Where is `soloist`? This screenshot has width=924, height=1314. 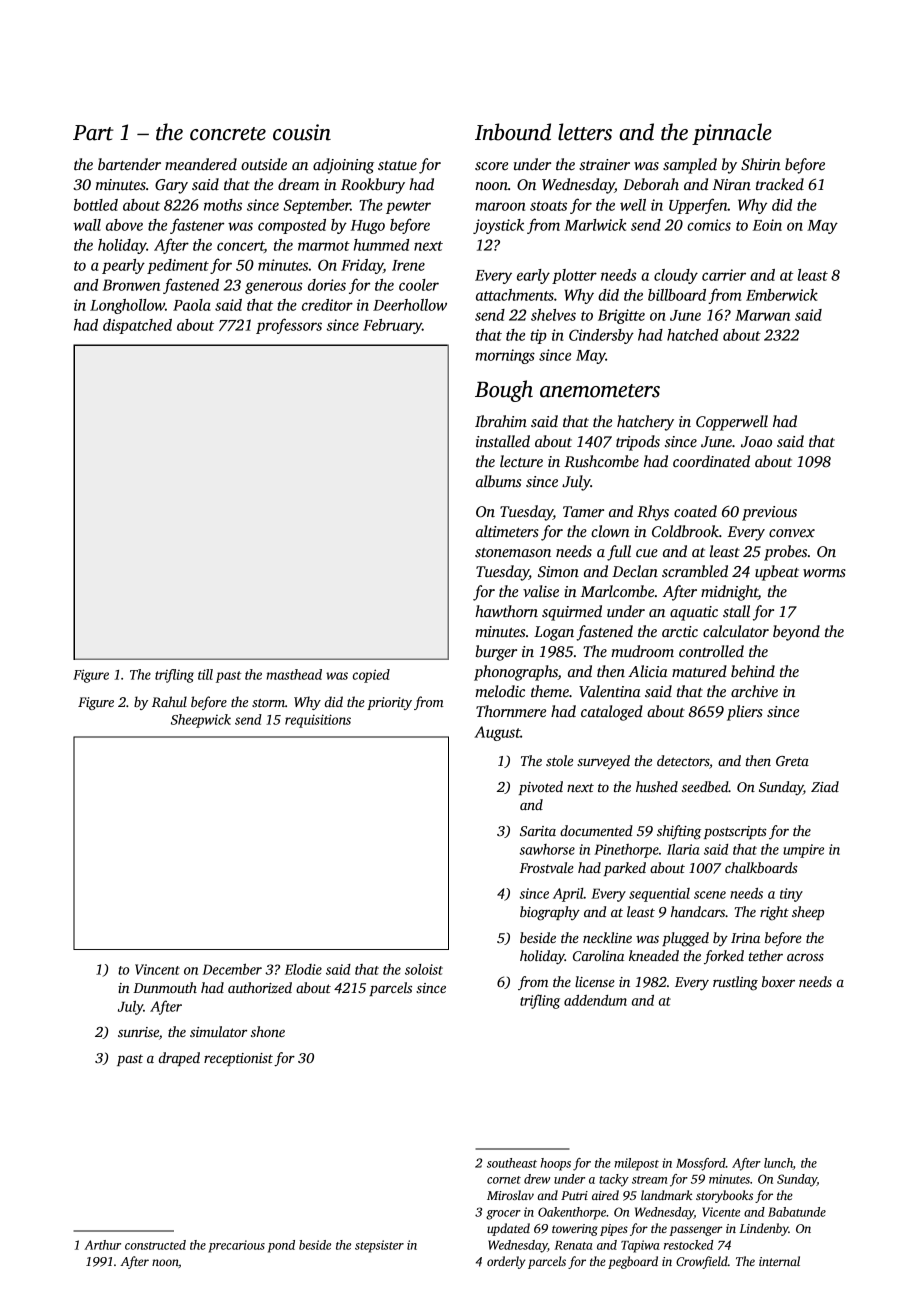 soloist is located at coordinates (424, 969).
